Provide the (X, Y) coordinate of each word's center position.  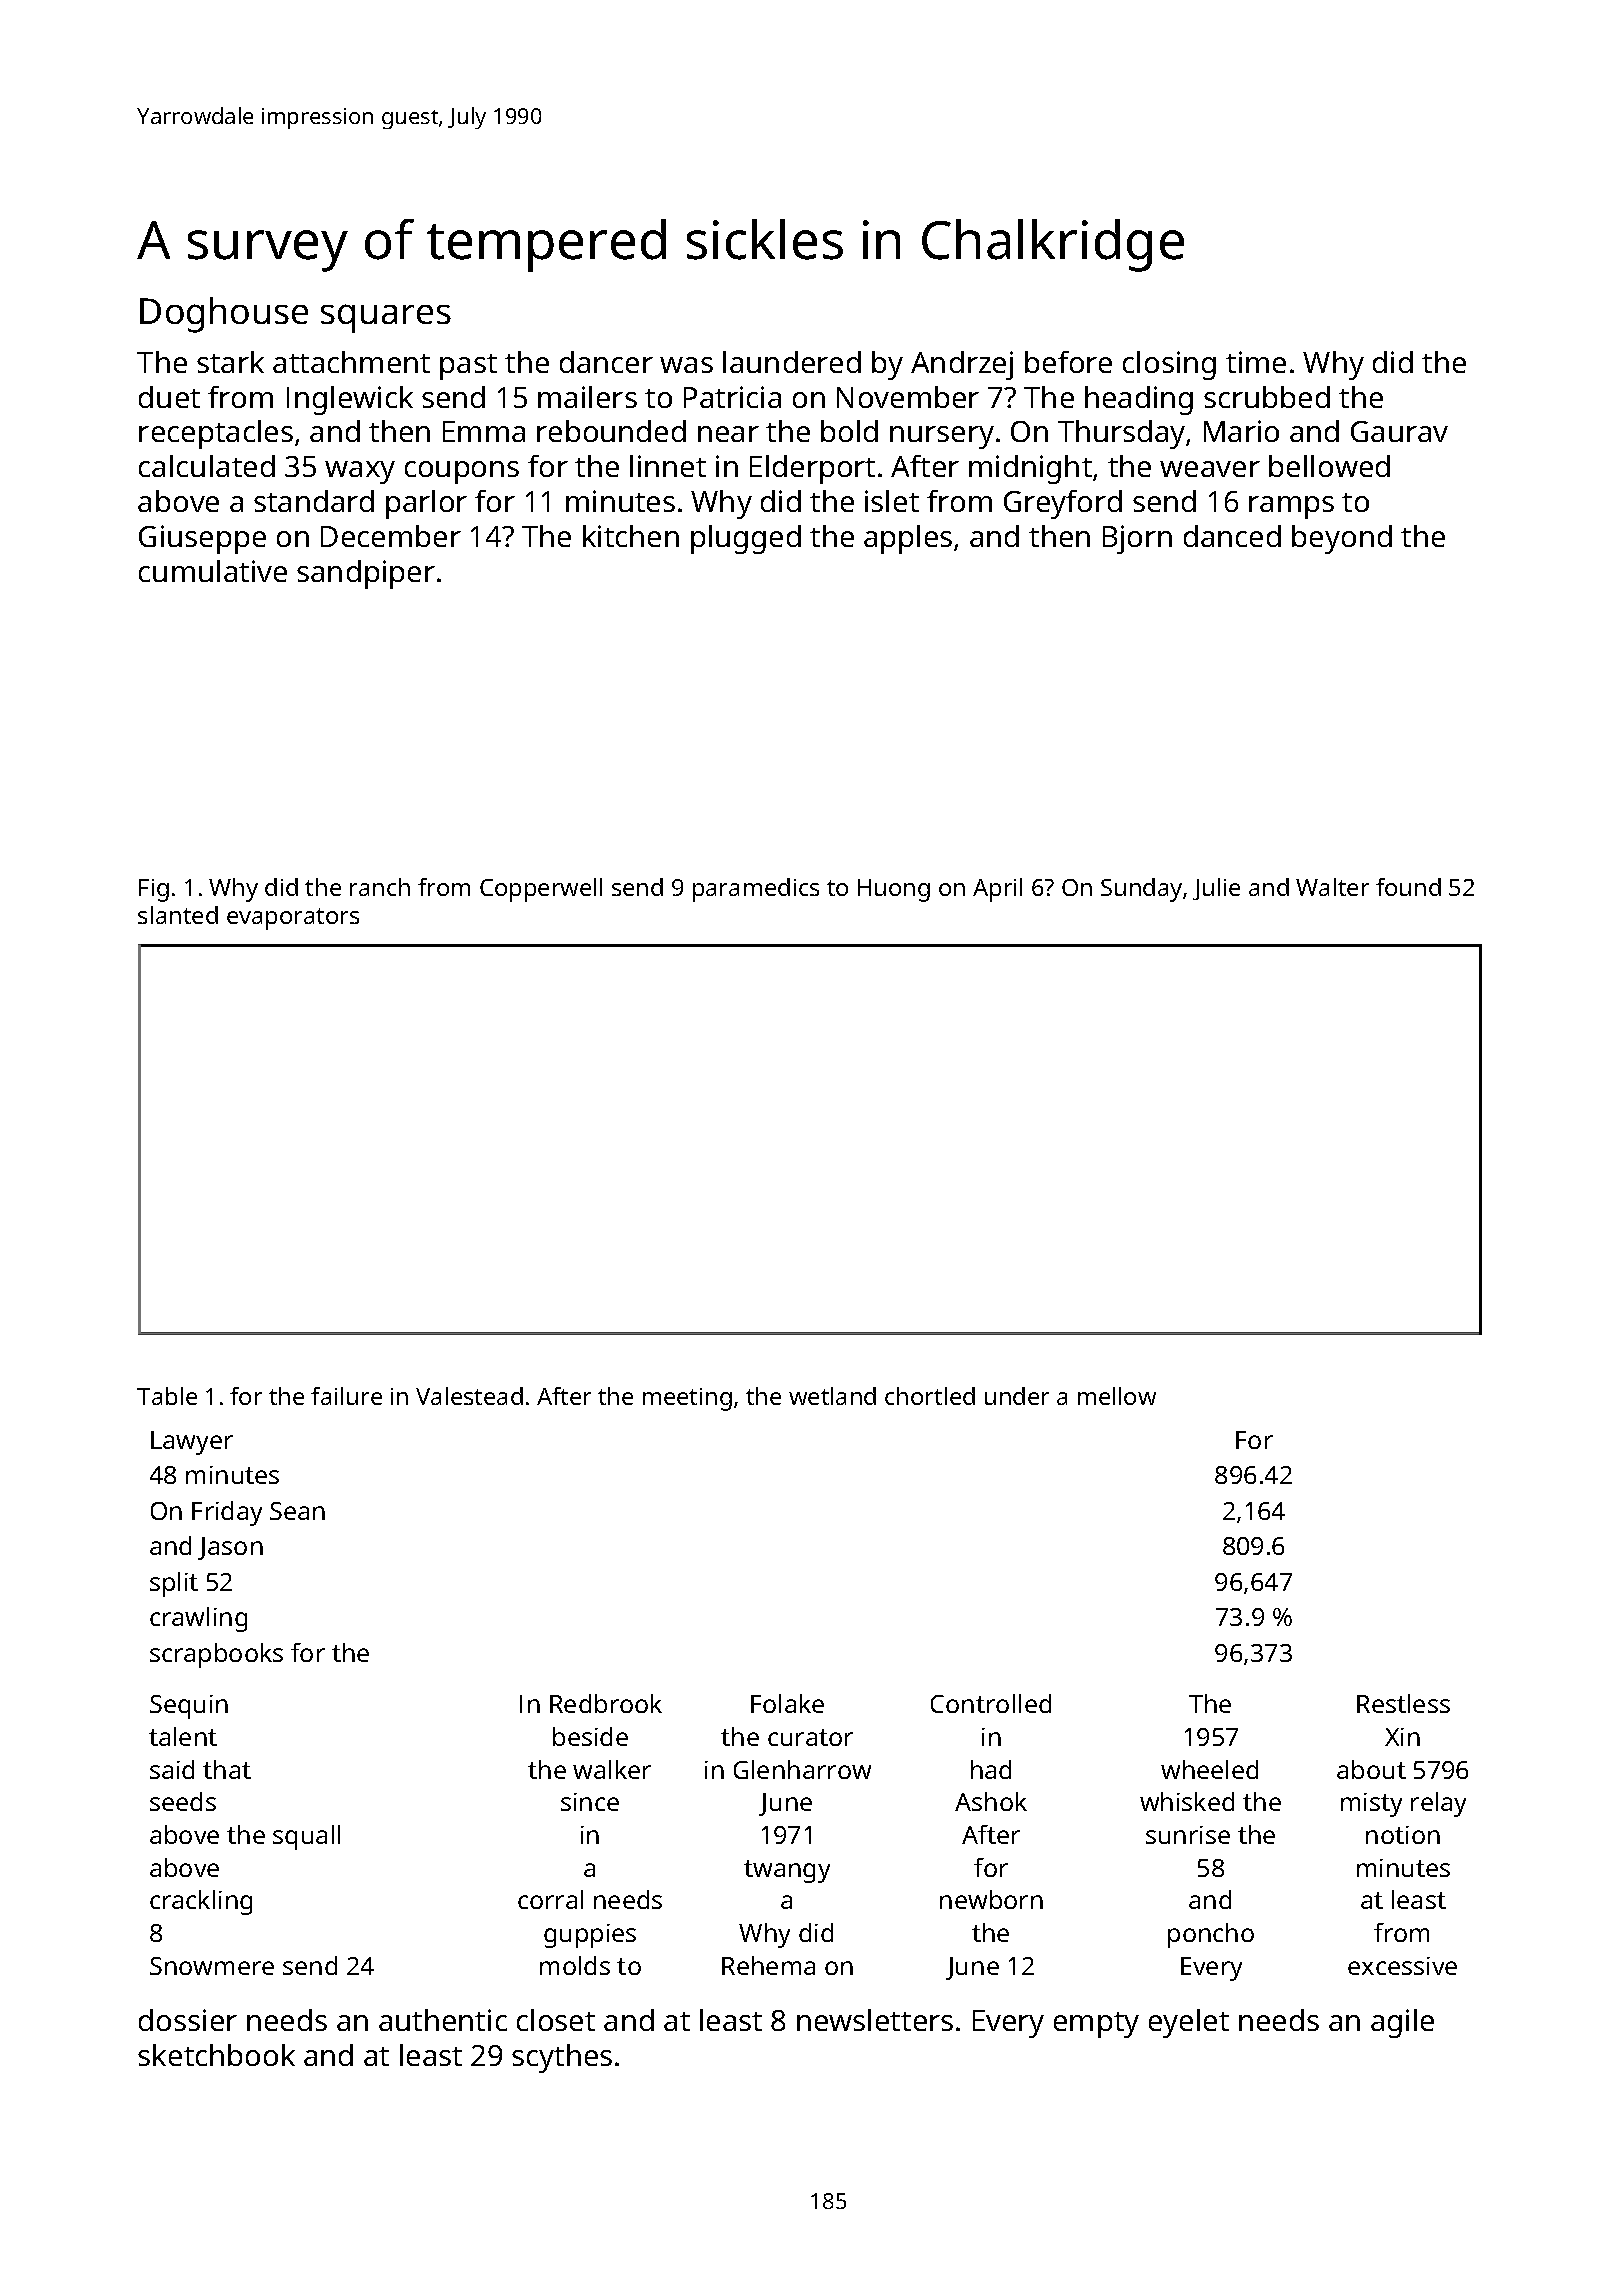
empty (1096, 2025)
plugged (746, 539)
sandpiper (366, 574)
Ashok (991, 1801)
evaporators (293, 919)
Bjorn (1137, 539)
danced (1232, 536)
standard (314, 501)
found (1408, 887)
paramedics (756, 890)
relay (1438, 1804)
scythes (562, 2058)
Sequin (189, 1707)
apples (908, 539)
